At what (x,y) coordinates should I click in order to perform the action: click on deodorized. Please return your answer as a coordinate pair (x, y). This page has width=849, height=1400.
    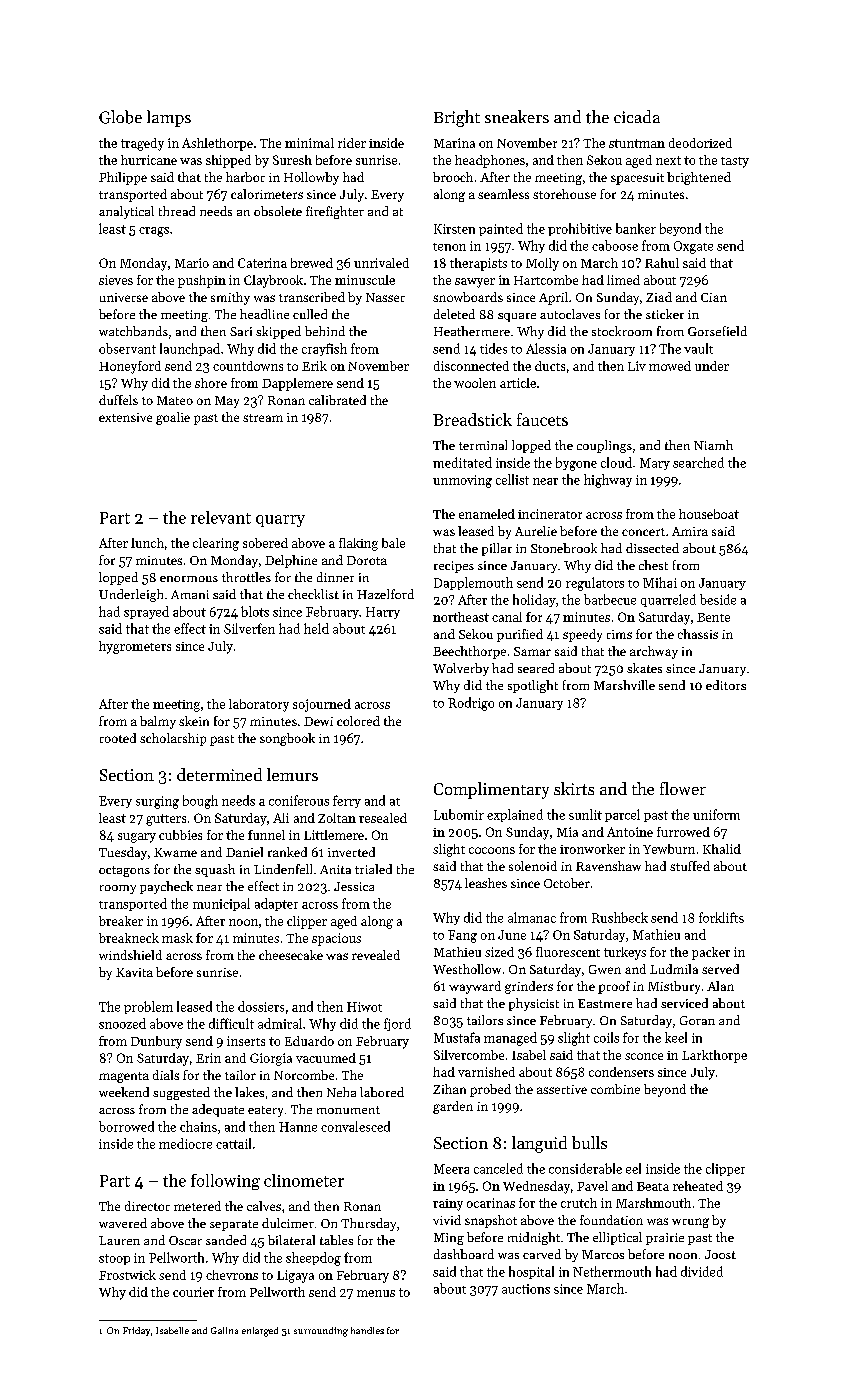
    Looking at the image, I should click on (700, 143).
